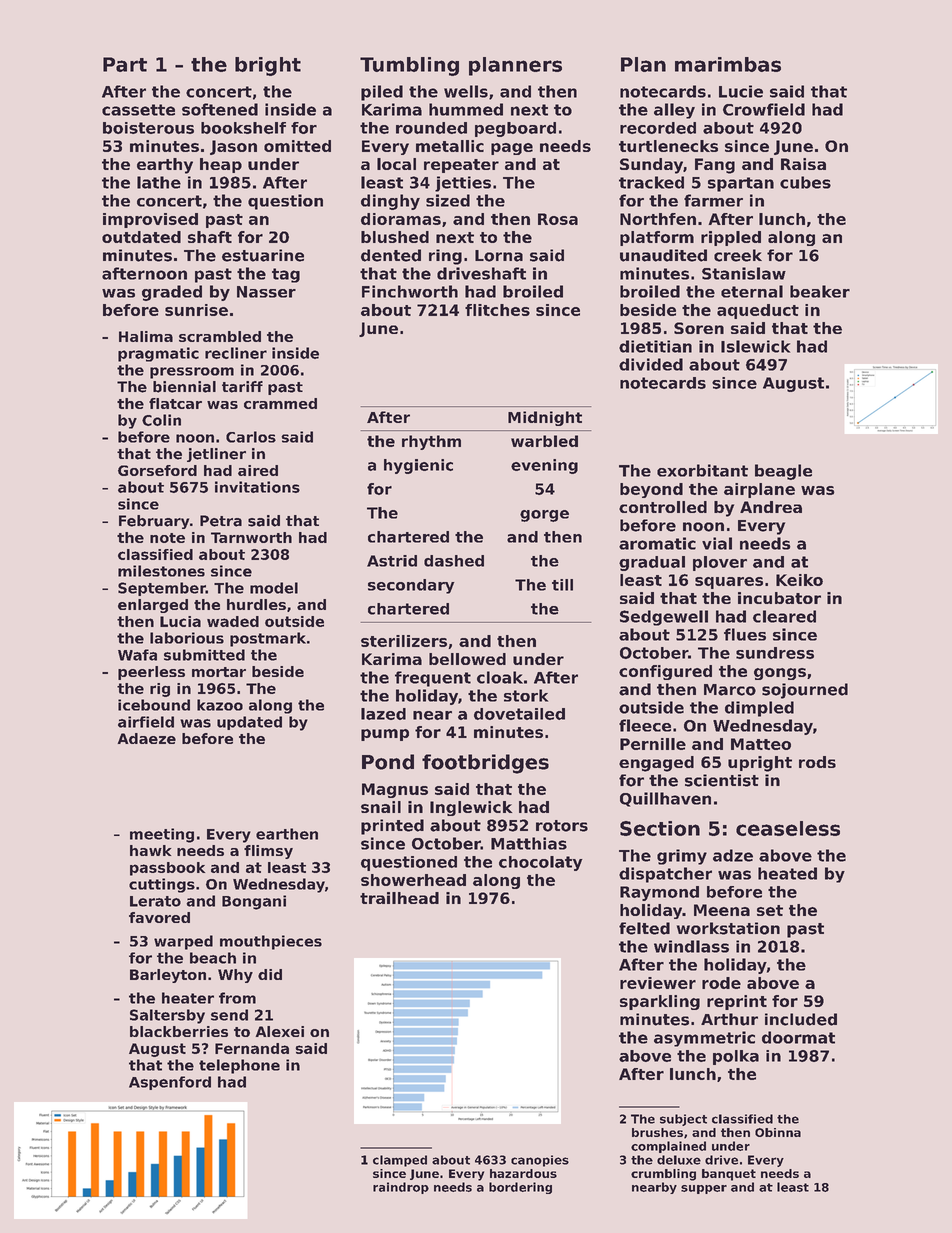 The height and width of the screenshot is (1233, 952). I want to click on wells, so click(466, 91).
